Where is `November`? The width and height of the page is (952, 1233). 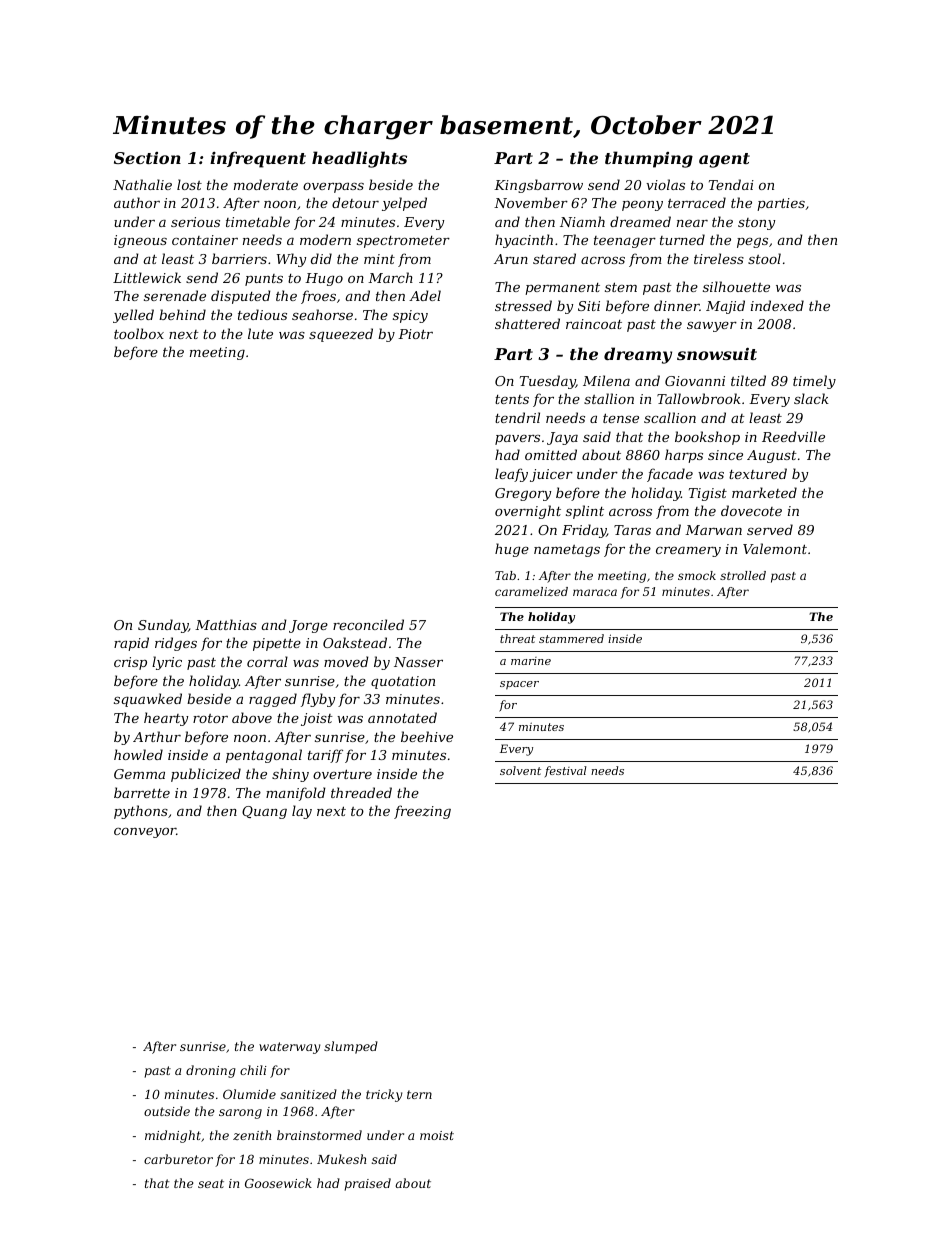 November is located at coordinates (531, 202).
